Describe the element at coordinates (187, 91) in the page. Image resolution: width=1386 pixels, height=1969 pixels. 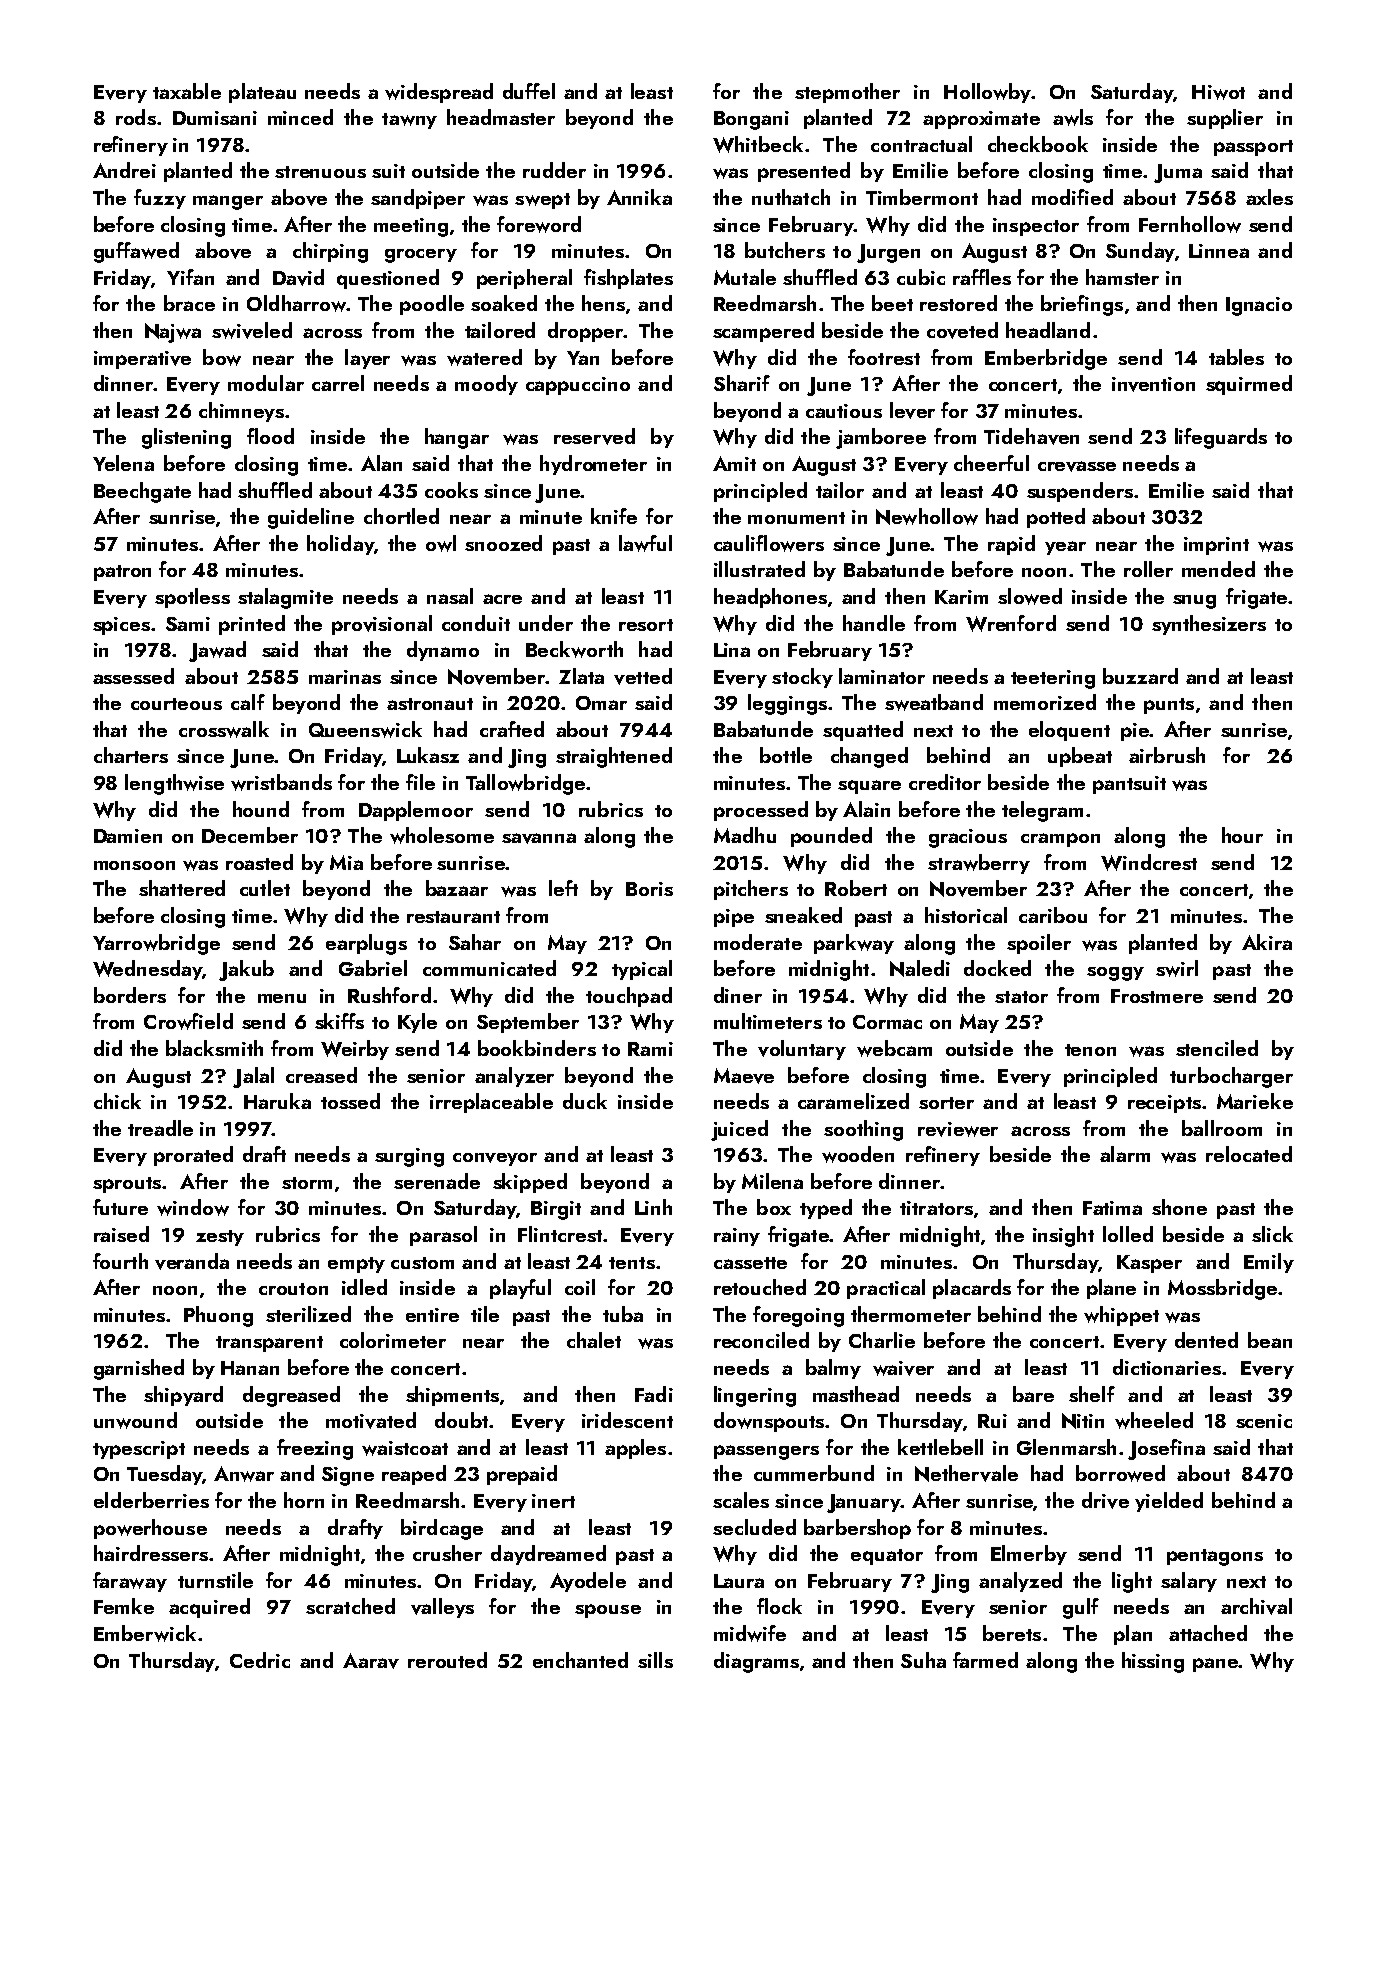
I see `taxable` at that location.
